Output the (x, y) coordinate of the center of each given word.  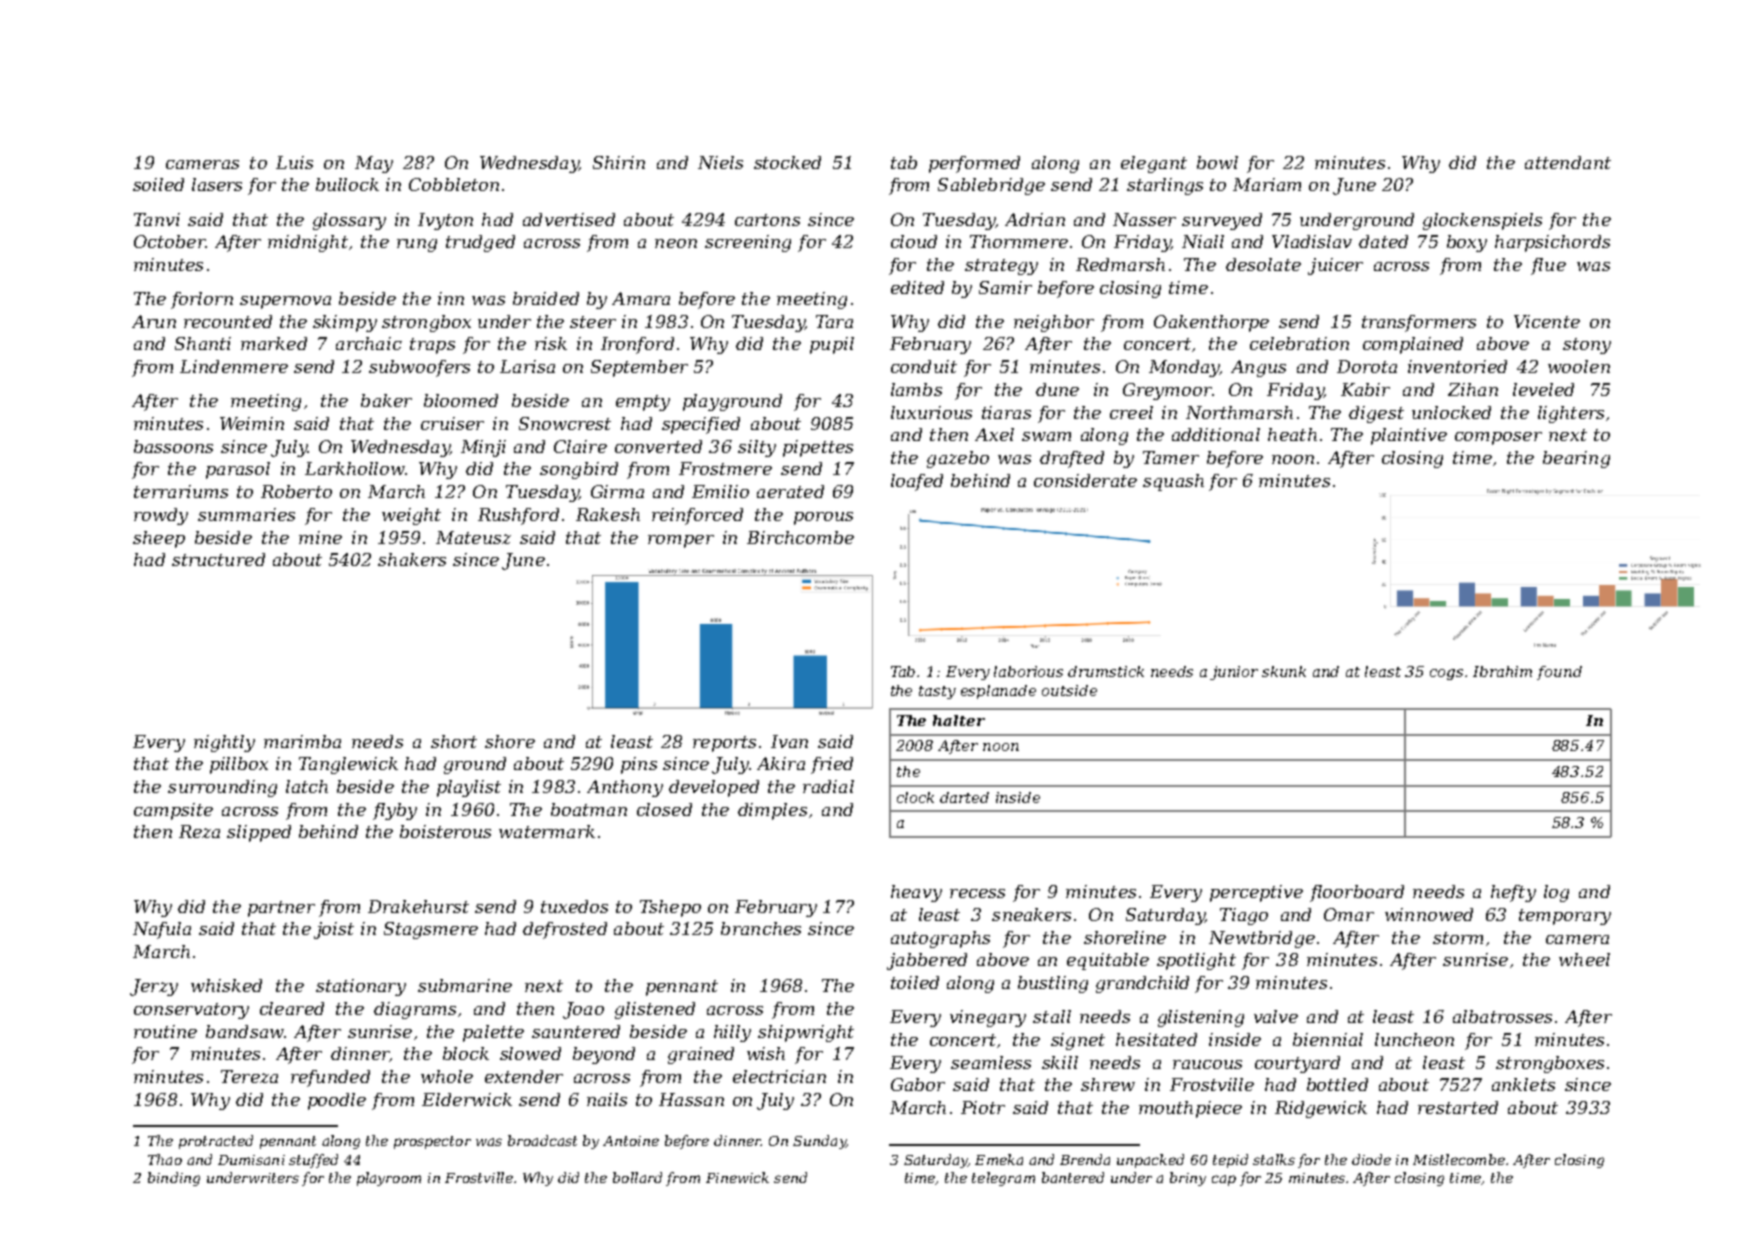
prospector (432, 1142)
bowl (1217, 162)
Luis (294, 162)
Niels (720, 162)
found (1559, 673)
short (454, 741)
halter (959, 720)
